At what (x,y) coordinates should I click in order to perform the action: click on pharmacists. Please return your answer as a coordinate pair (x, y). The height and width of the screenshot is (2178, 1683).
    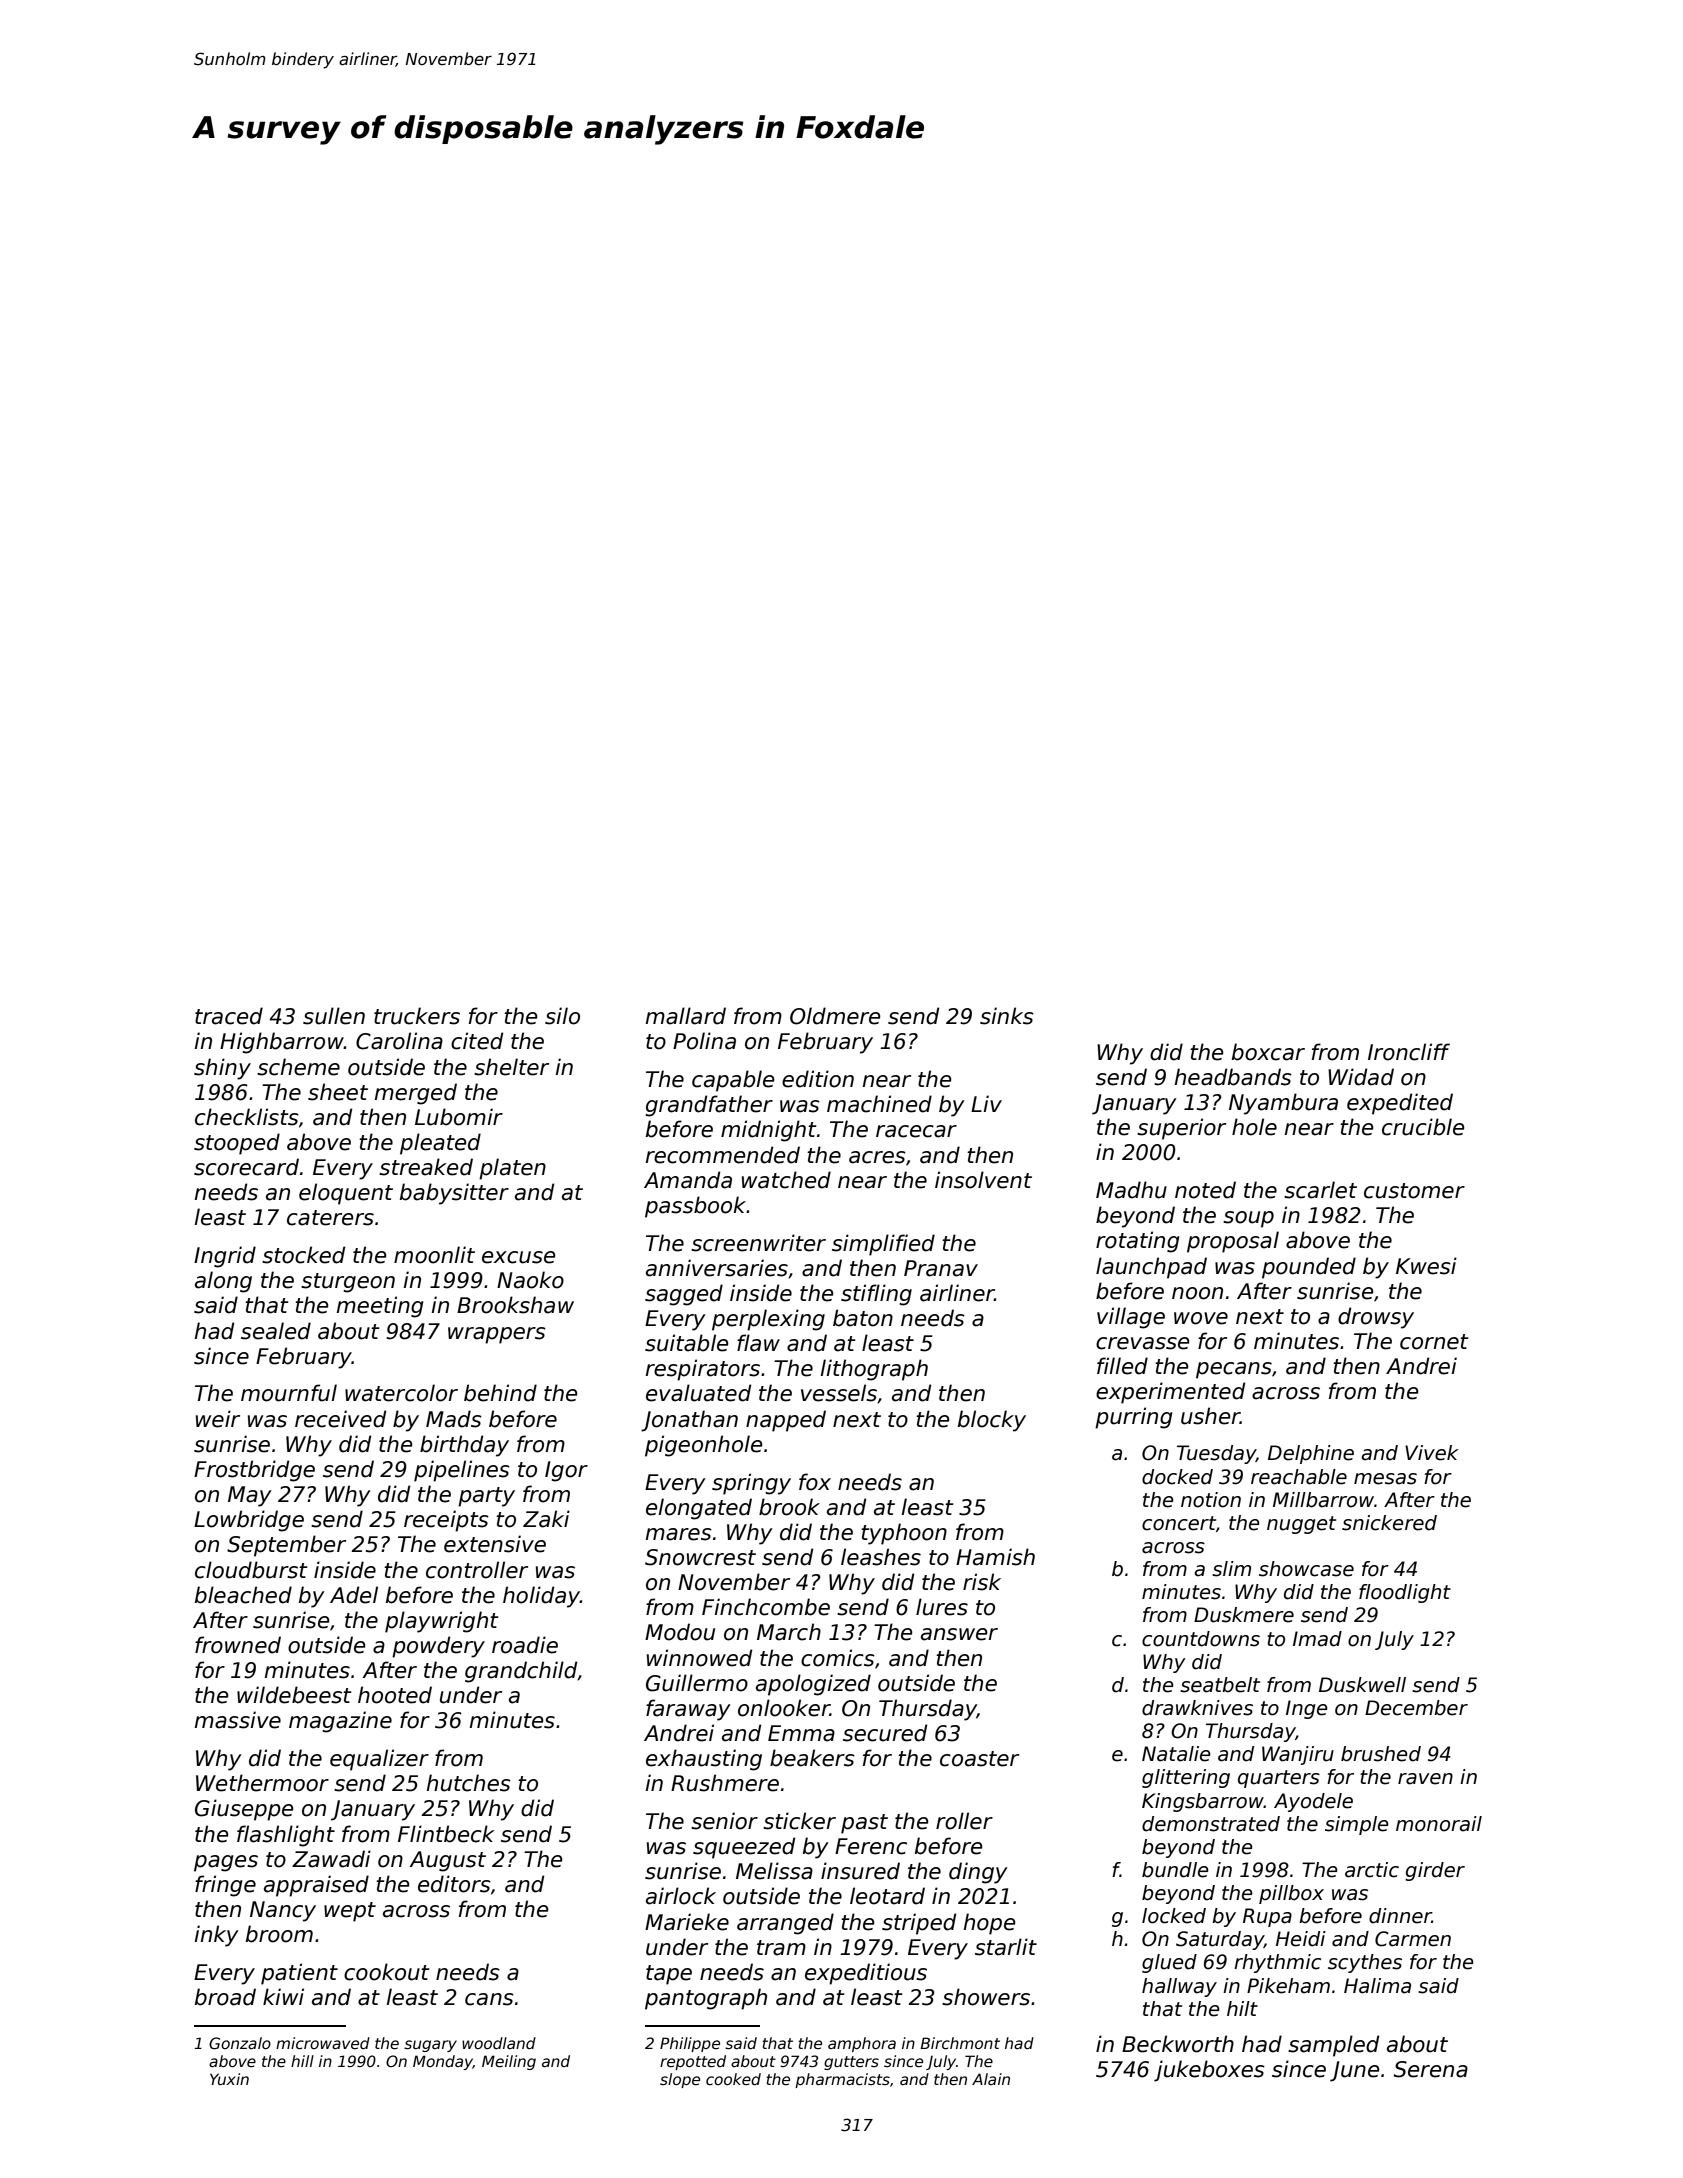
    Looking at the image, I should click on (842, 2080).
